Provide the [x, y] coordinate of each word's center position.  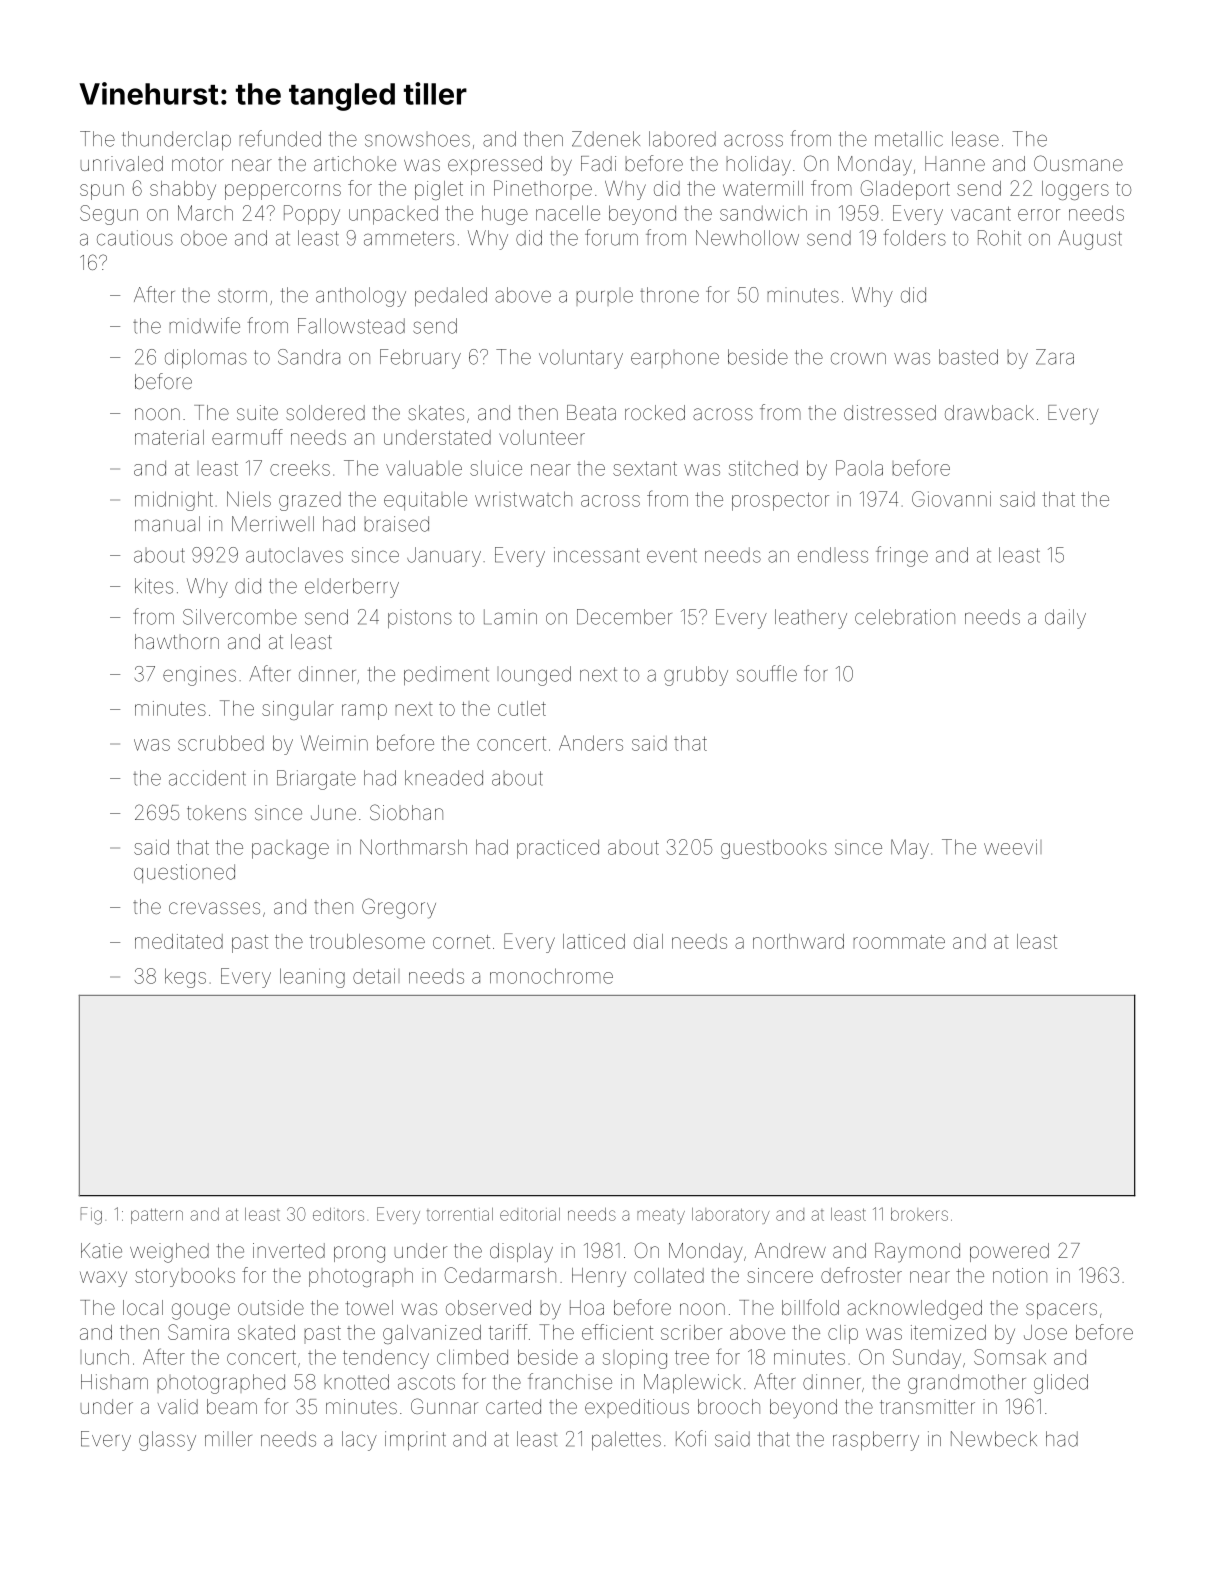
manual [167, 524]
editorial [530, 1214]
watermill [763, 188]
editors [338, 1214]
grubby [696, 676]
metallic [909, 139]
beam [232, 1406]
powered [1009, 1252]
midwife [205, 325]
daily [1065, 619]
